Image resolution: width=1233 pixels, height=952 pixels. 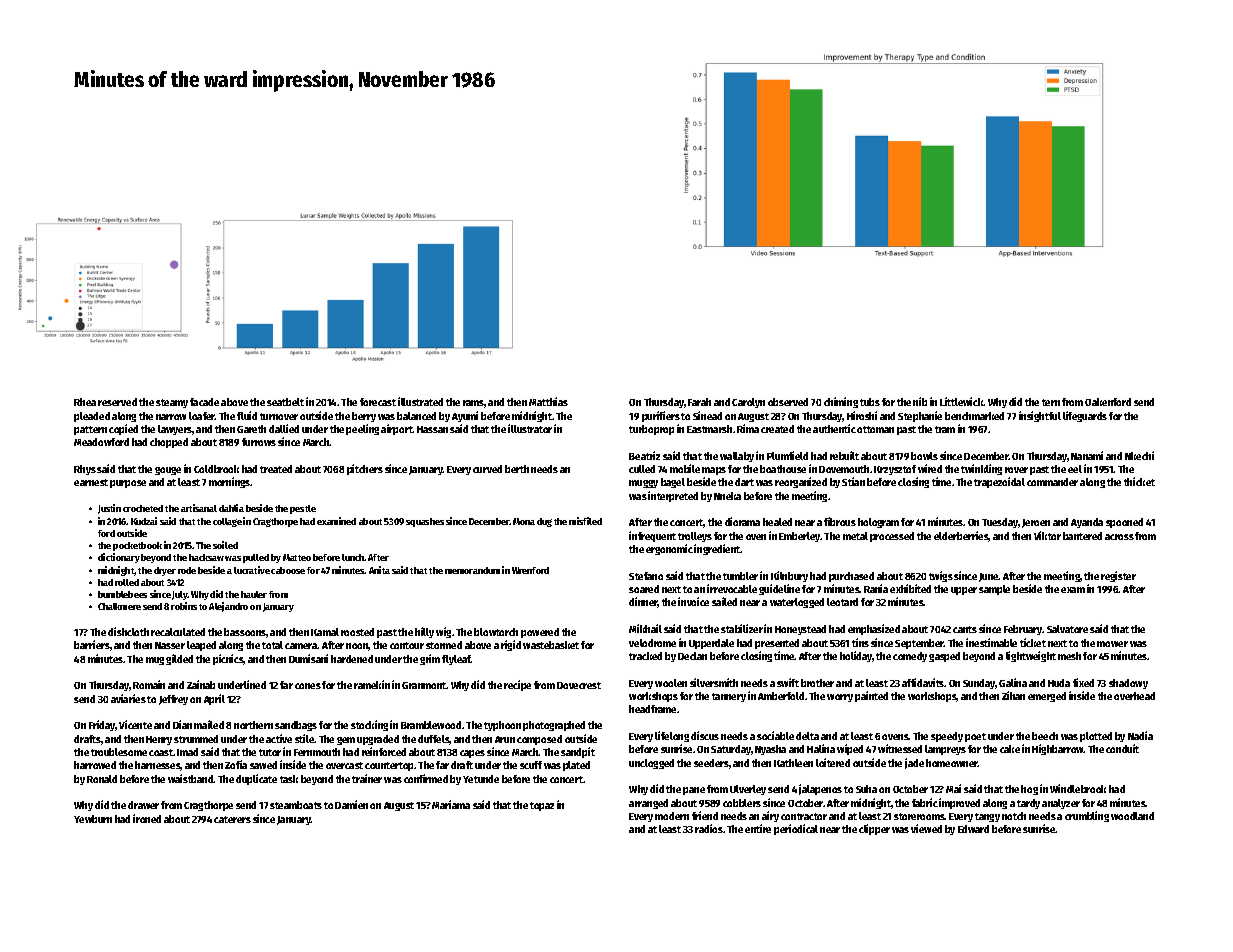 What do you see at coordinates (962, 401) in the screenshot?
I see `Littlewick` at bounding box center [962, 401].
